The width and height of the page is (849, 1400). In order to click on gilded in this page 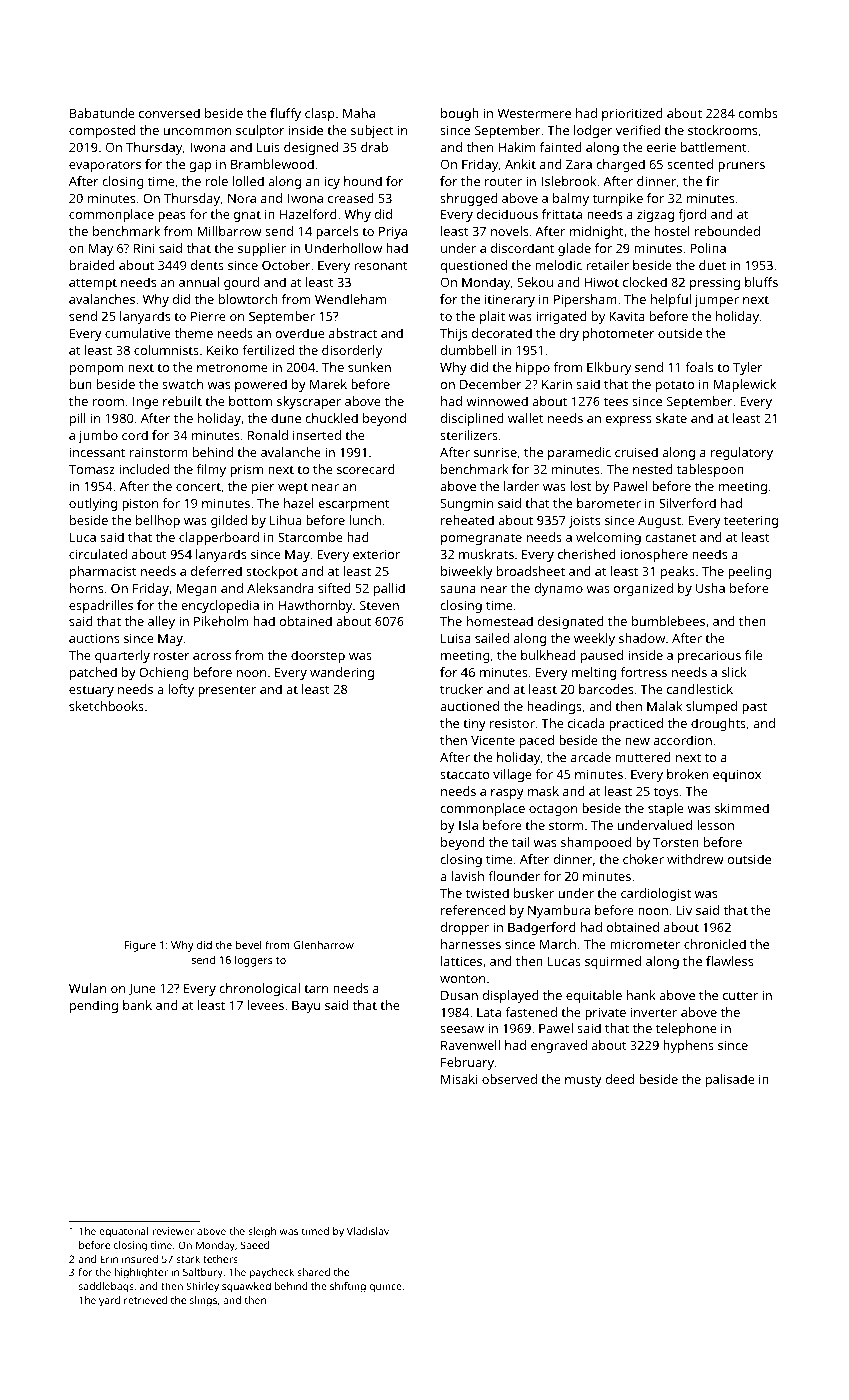, I will do `click(229, 521)`.
